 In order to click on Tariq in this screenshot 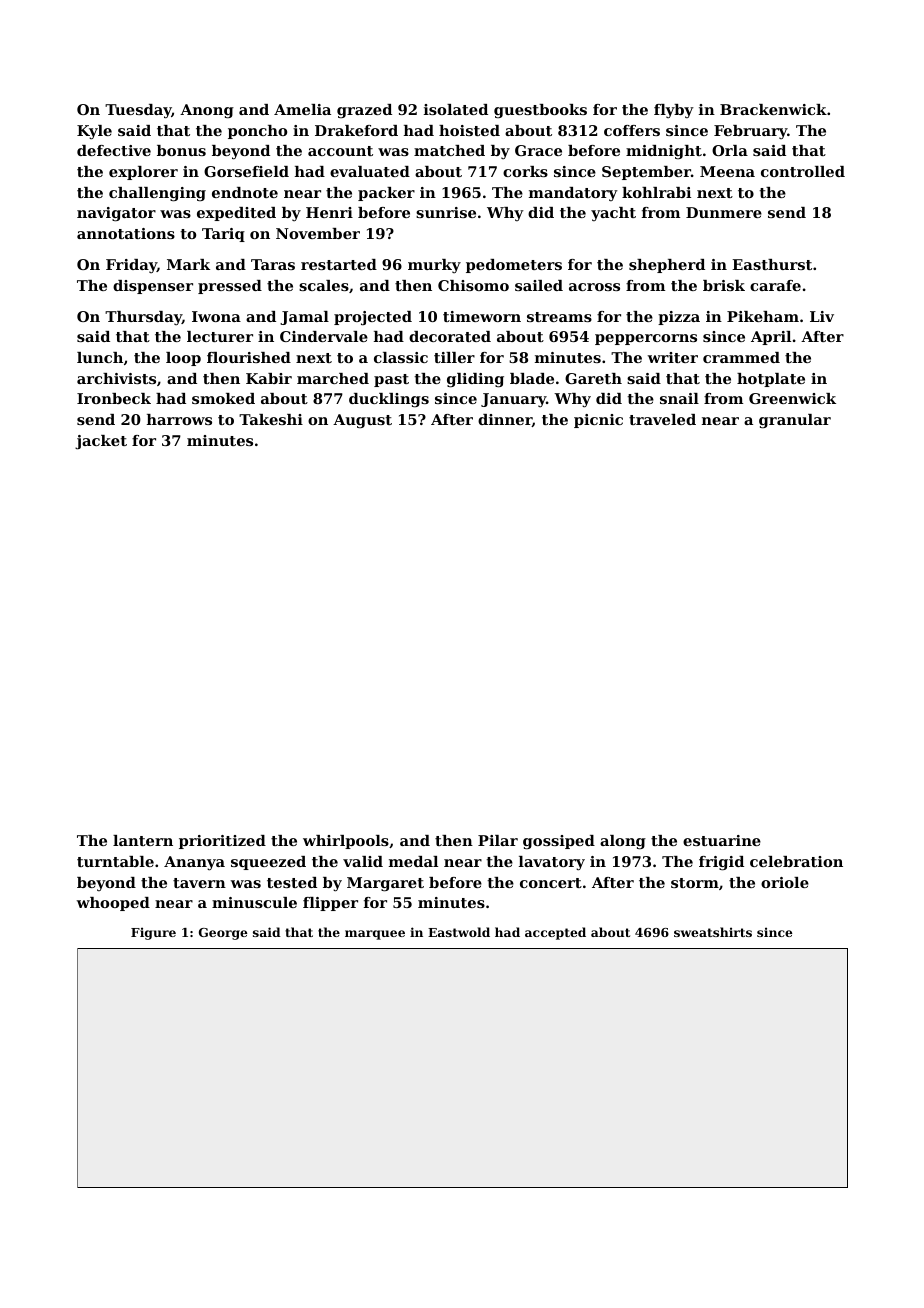, I will do `click(223, 235)`.
